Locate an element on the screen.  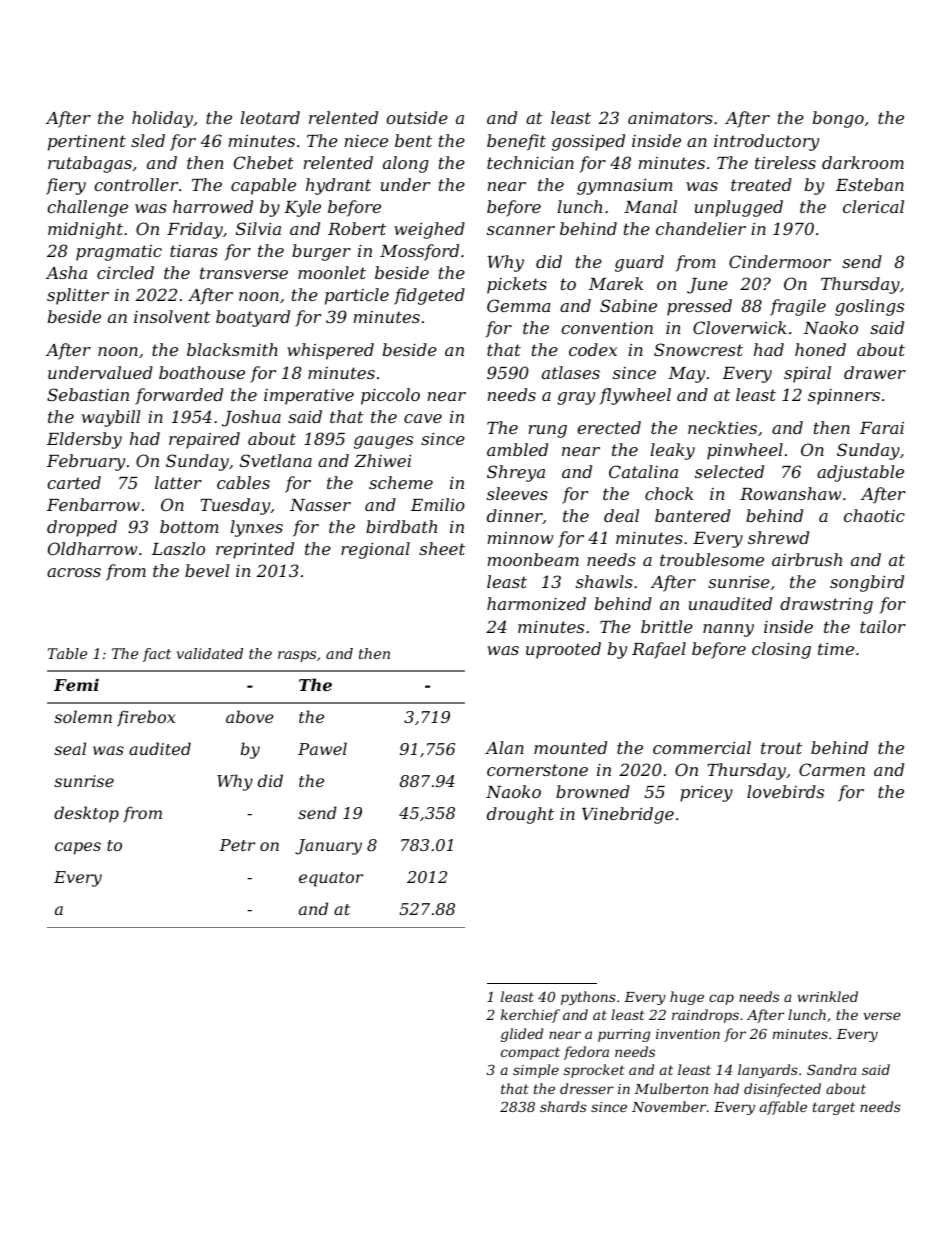
harrowed is located at coordinates (213, 206).
